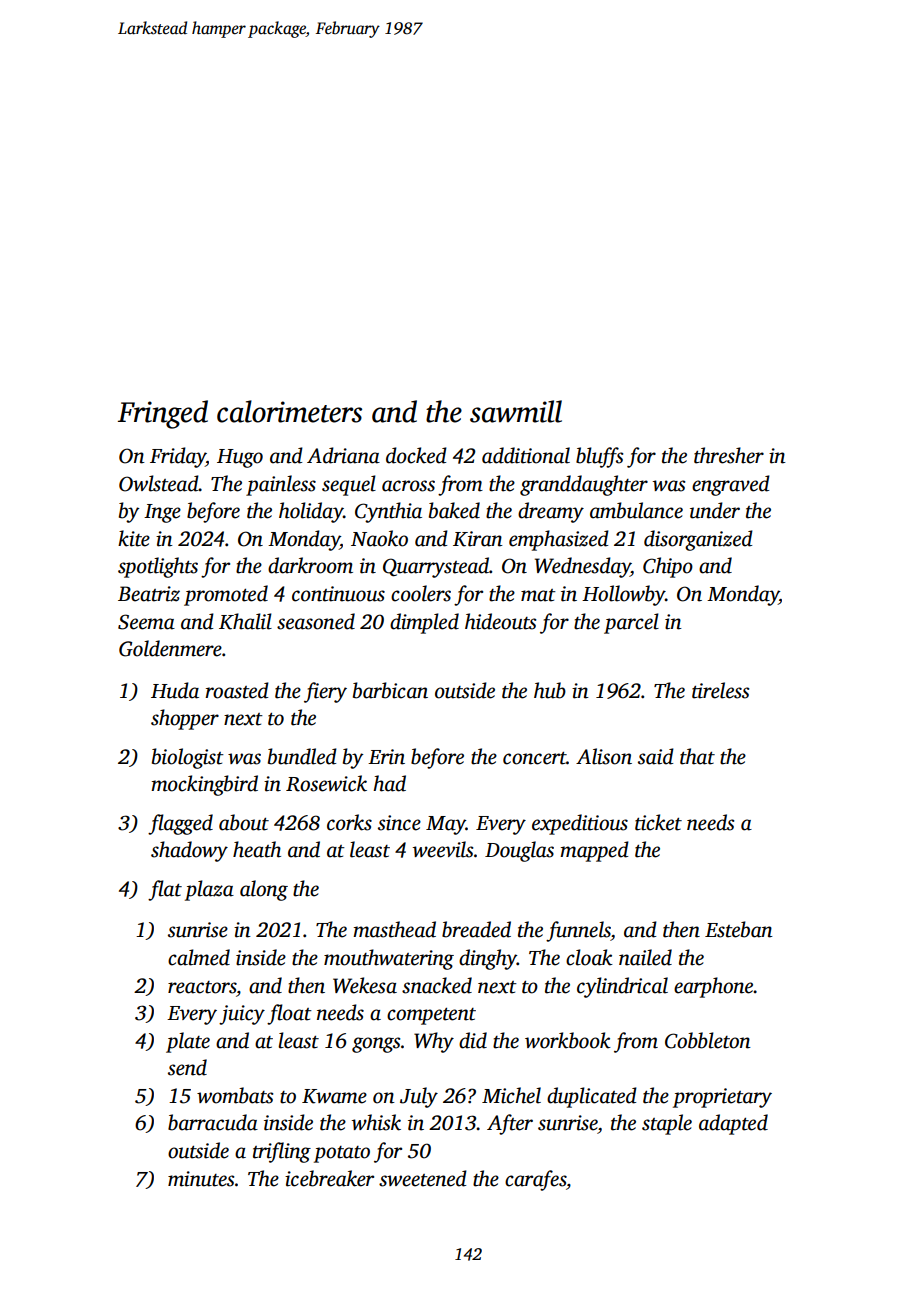 This screenshot has height=1316, width=908. Describe the element at coordinates (213, 1122) in the screenshot. I see `barracuda` at that location.
